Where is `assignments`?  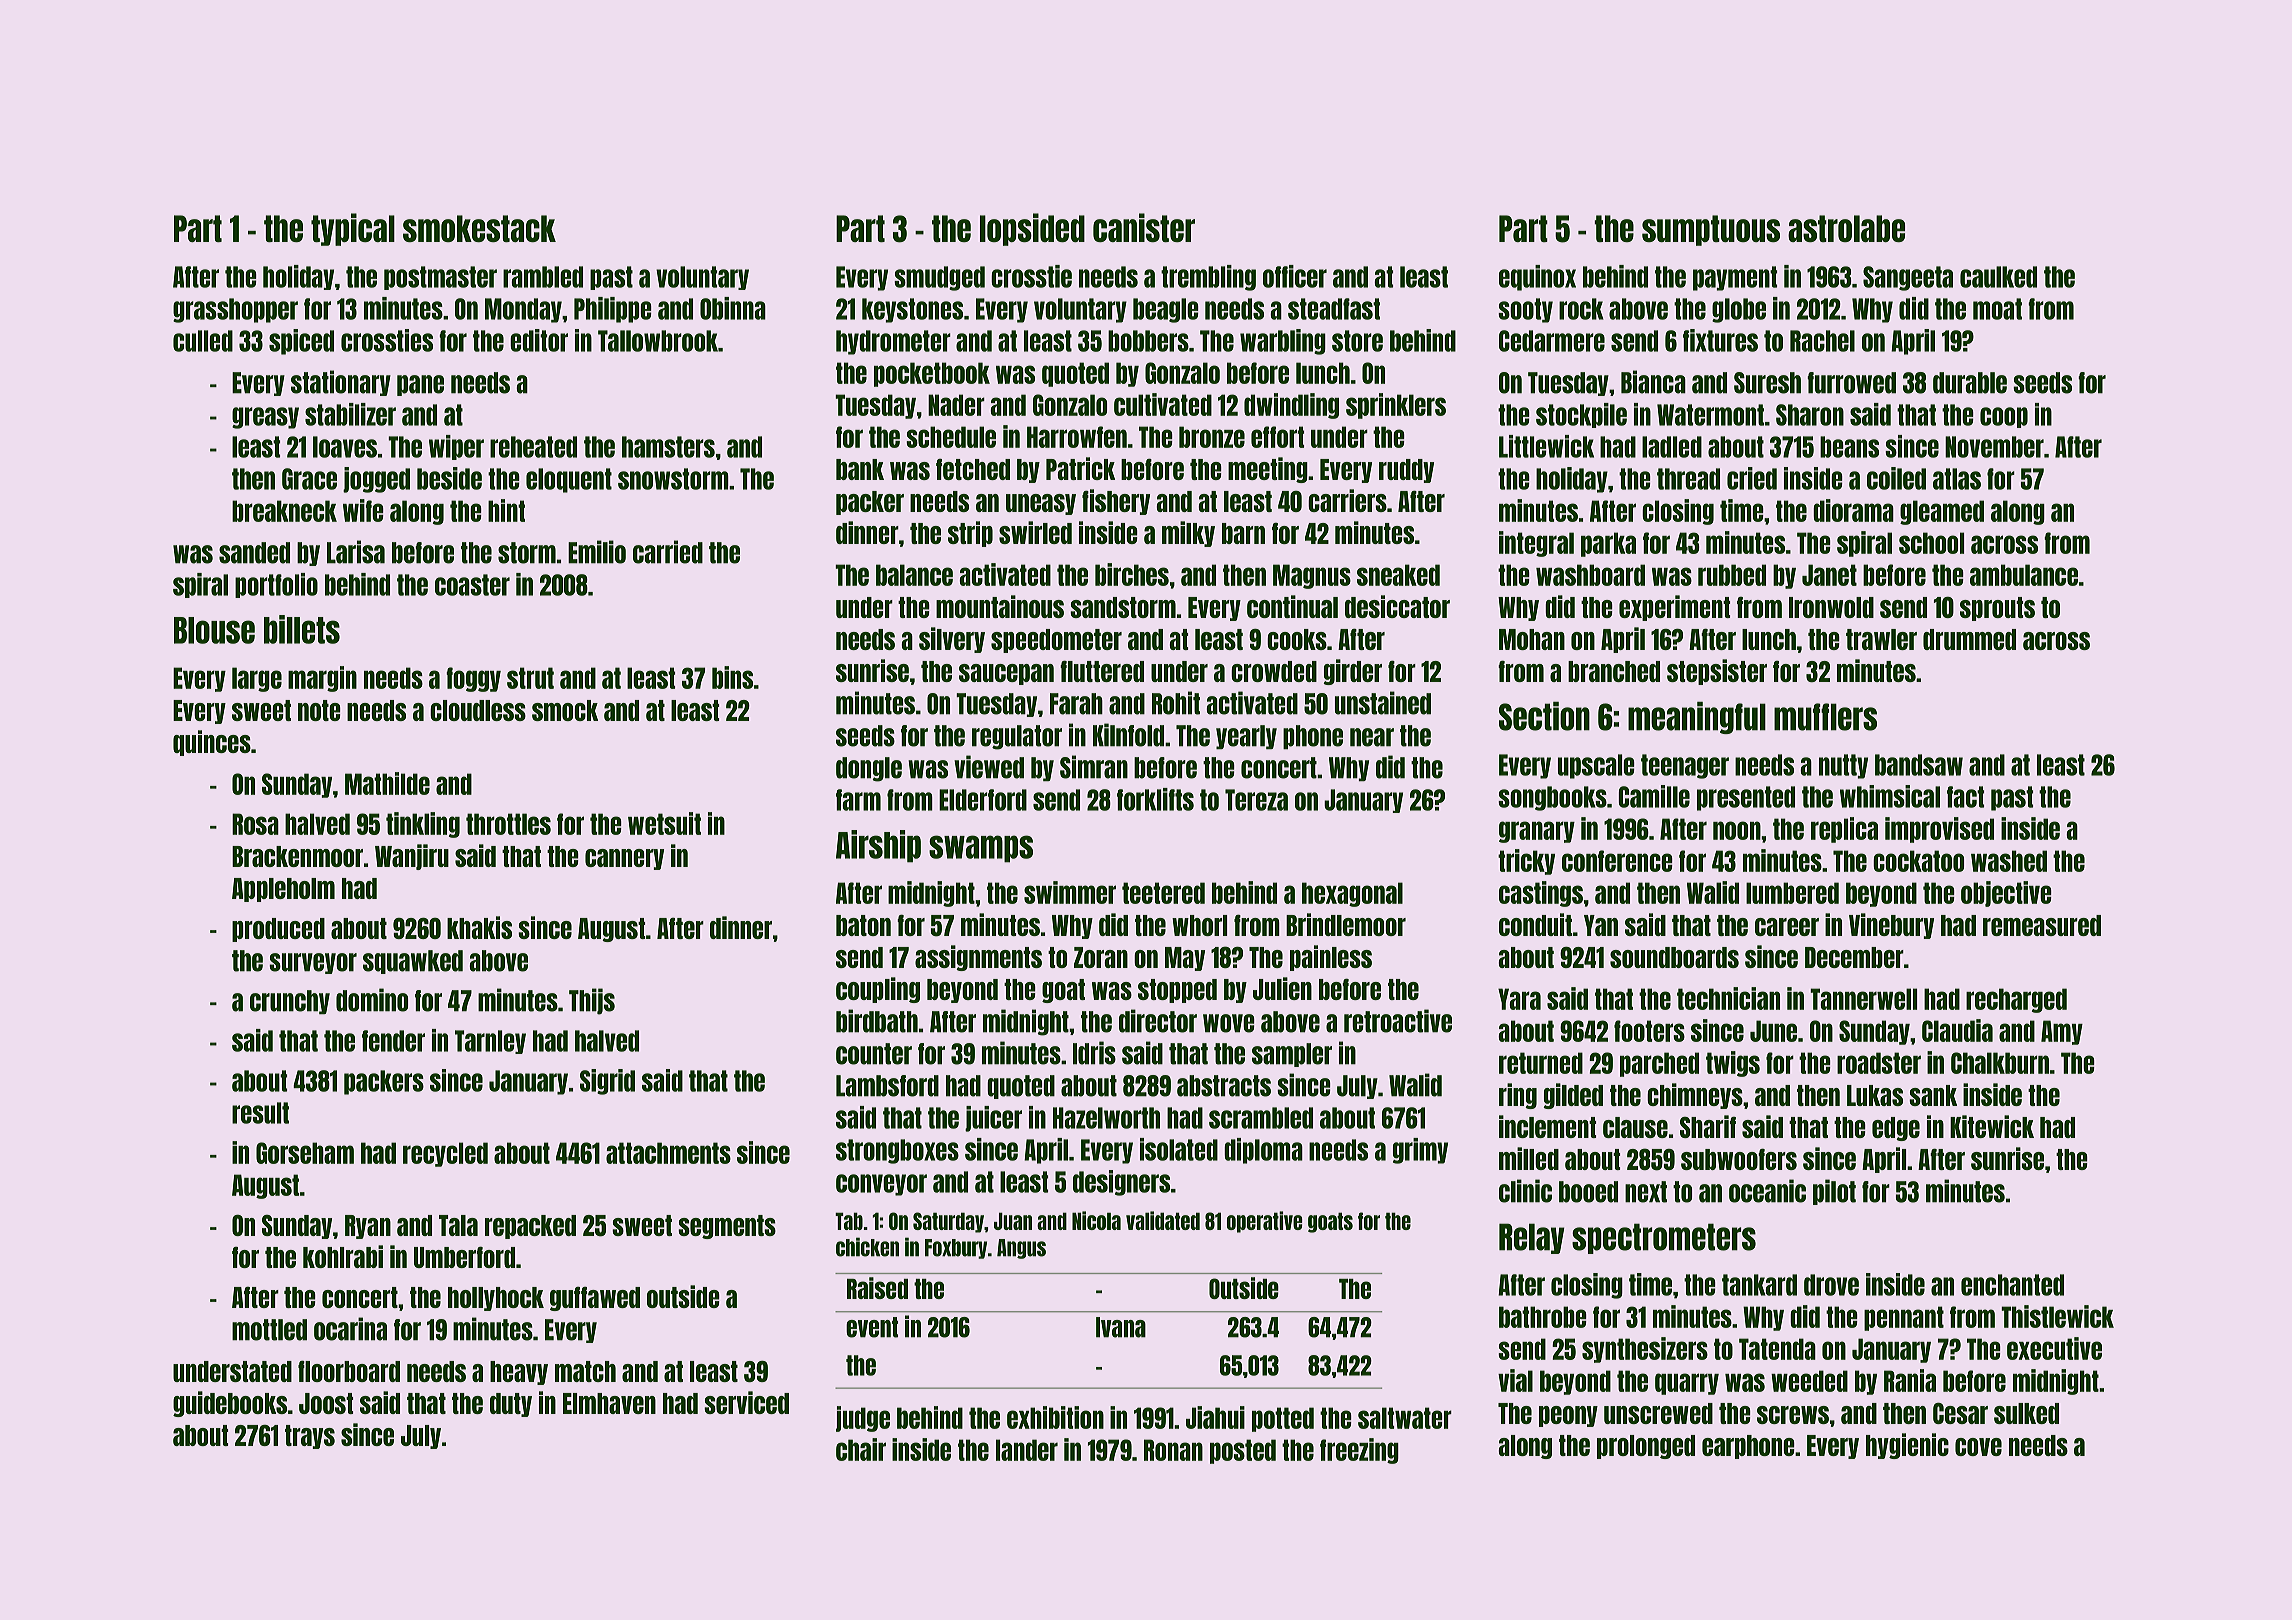
assignments is located at coordinates (978, 958).
